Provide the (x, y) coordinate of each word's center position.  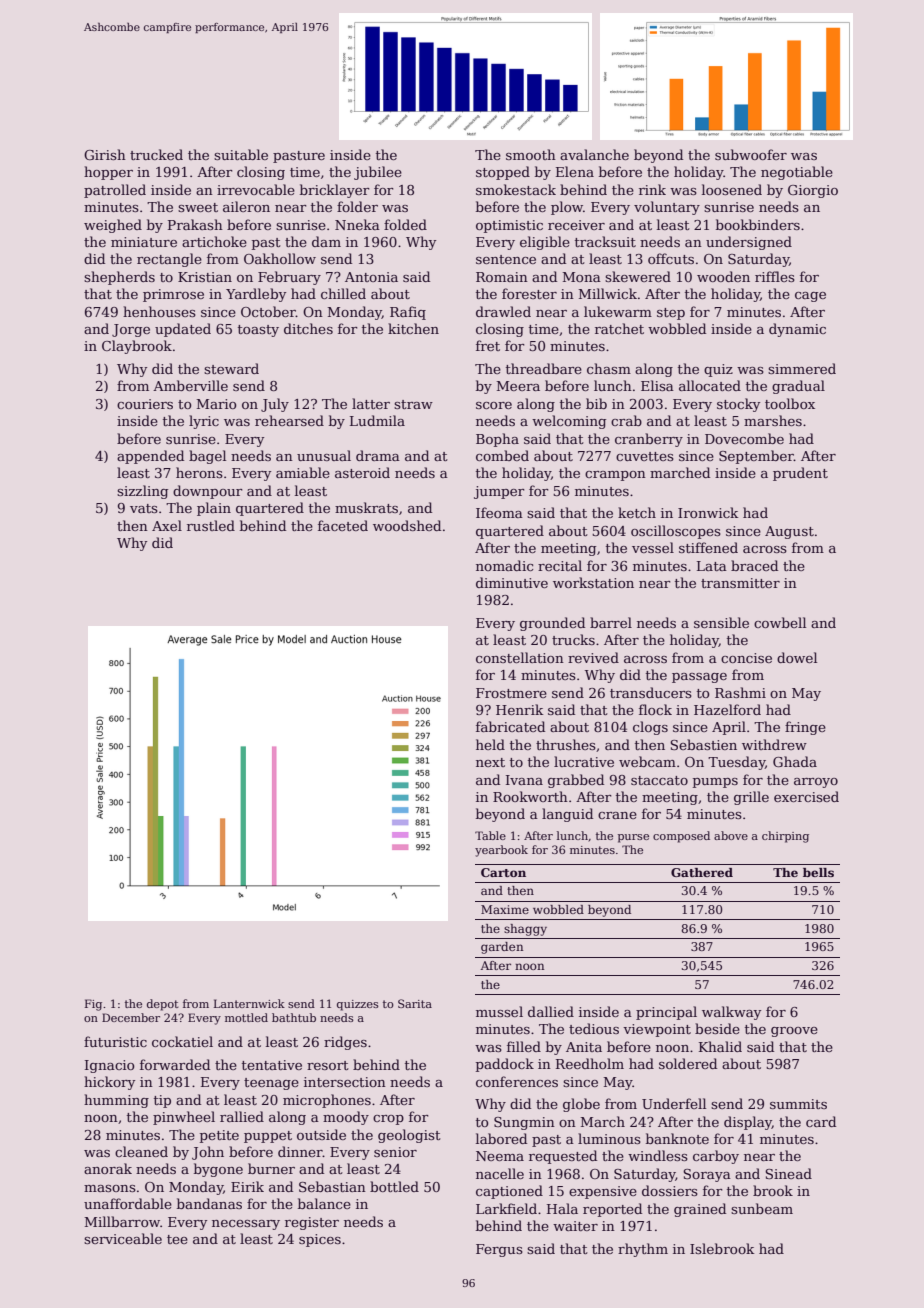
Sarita (415, 1003)
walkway (731, 1013)
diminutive (512, 582)
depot (163, 1005)
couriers (145, 404)
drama (378, 455)
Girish (105, 154)
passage (699, 678)
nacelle (500, 1173)
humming (116, 1101)
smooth (531, 154)
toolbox (790, 403)
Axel (167, 525)
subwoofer (751, 154)
